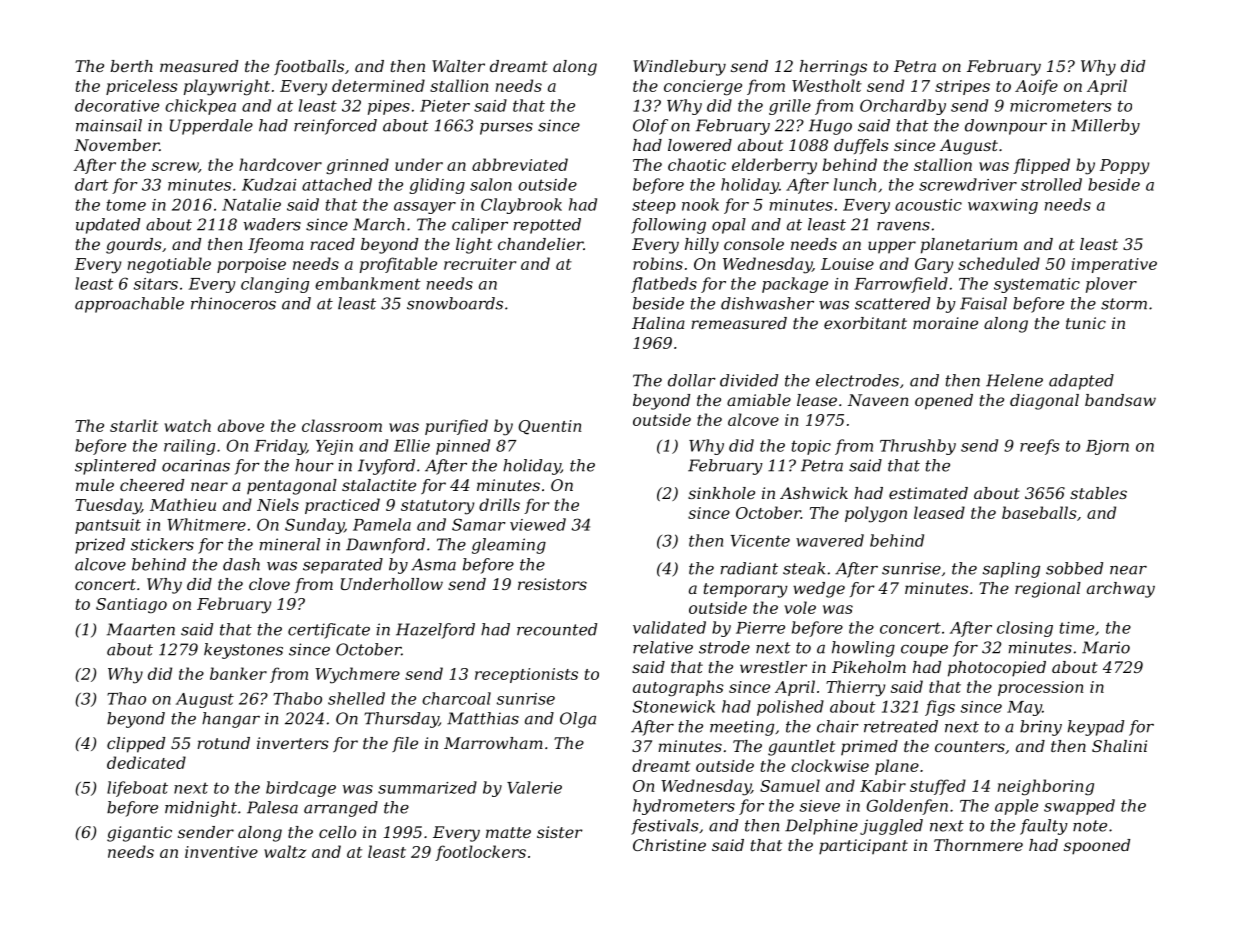  Describe the element at coordinates (999, 263) in the image. I see `scheduled` at that location.
